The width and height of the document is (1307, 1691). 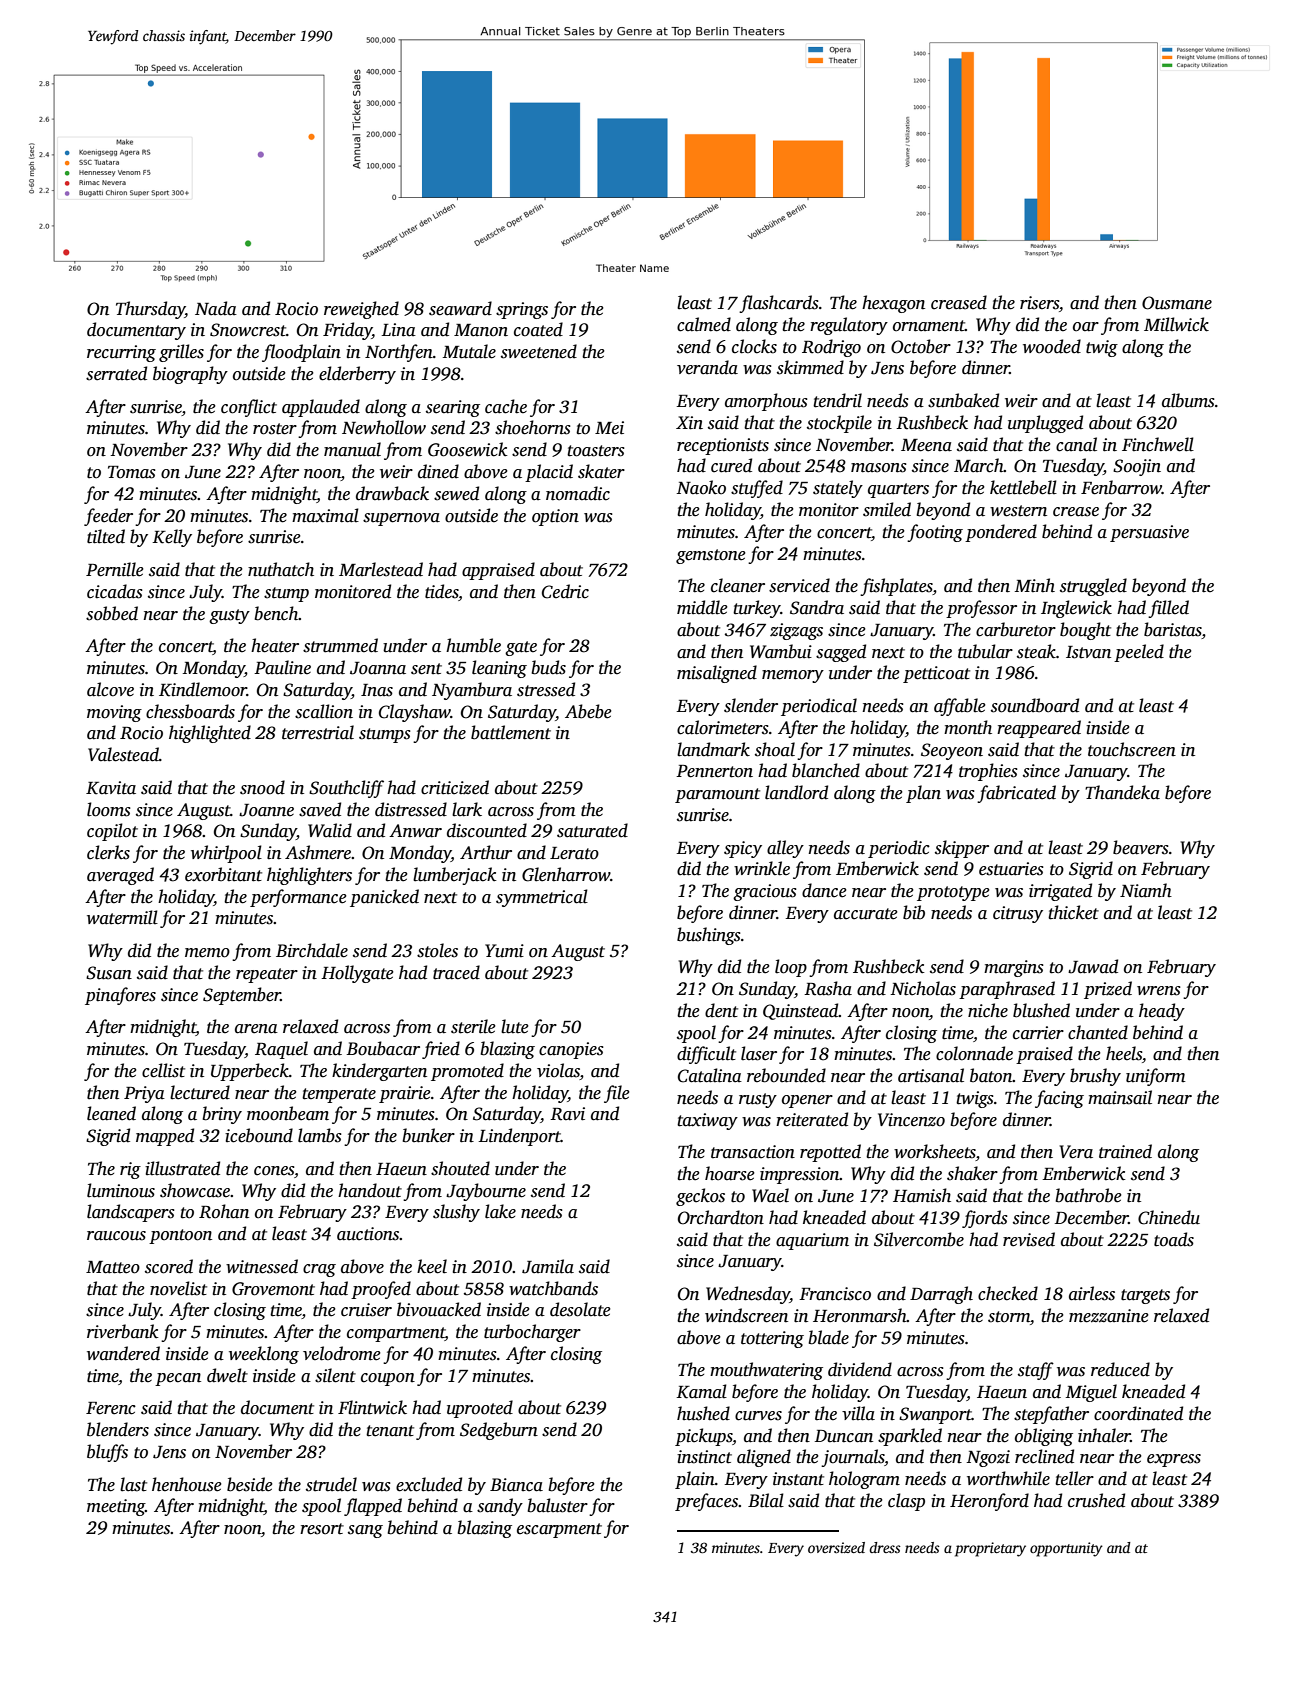 I want to click on baluster, so click(x=557, y=1505).
